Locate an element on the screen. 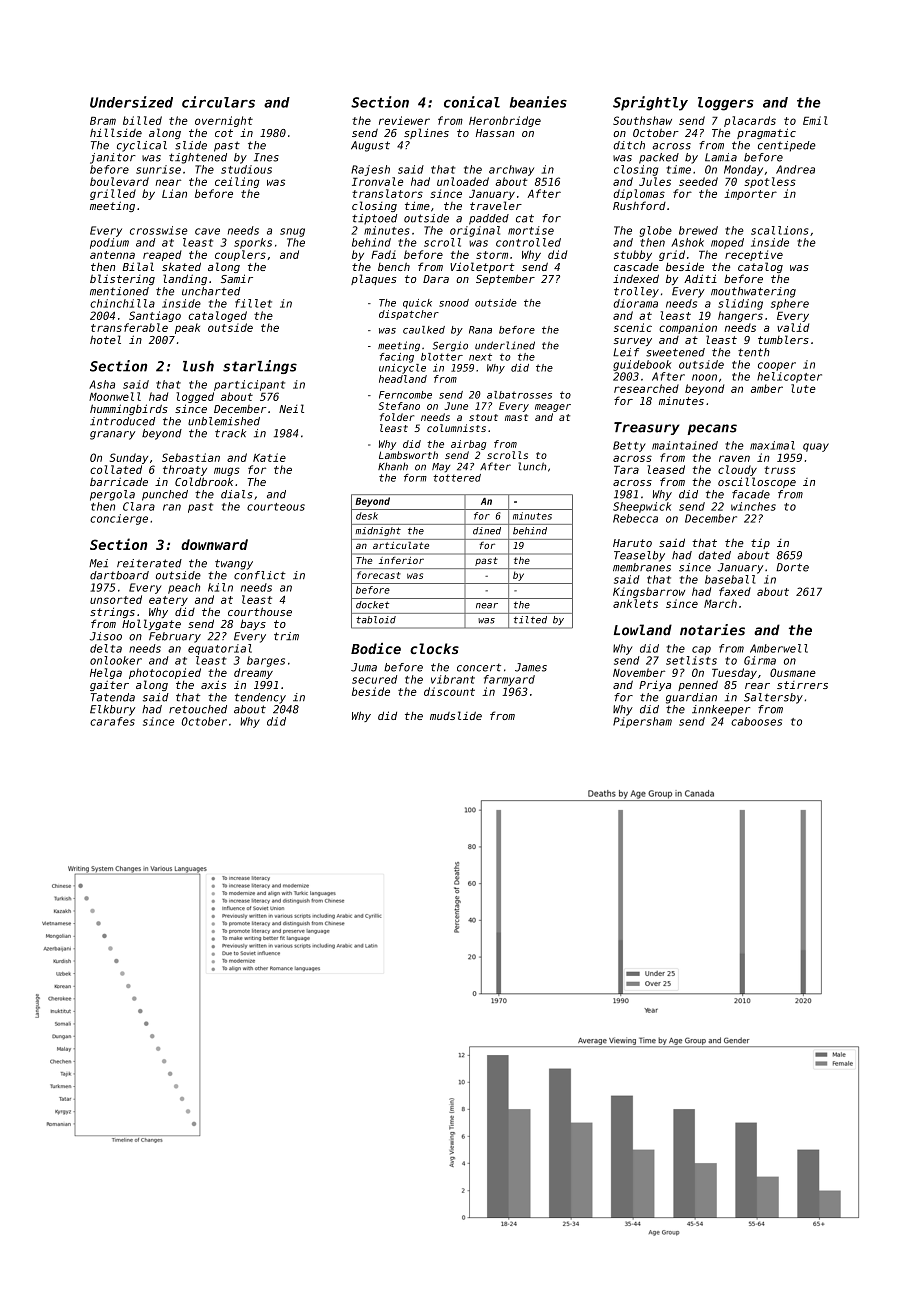 This screenshot has height=1308, width=924. secured is located at coordinates (374, 679).
